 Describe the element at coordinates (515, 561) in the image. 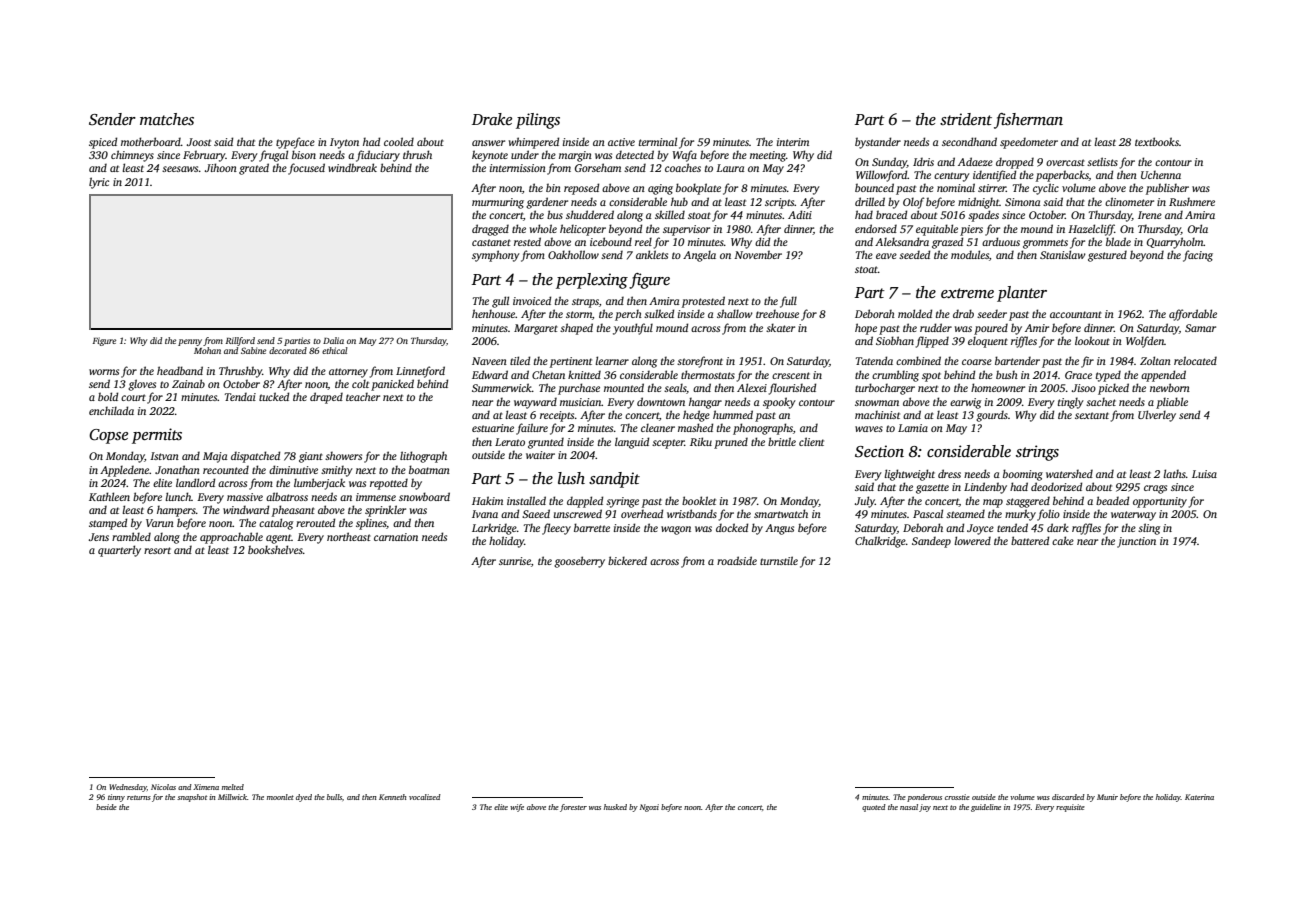

I see `sunrise` at that location.
